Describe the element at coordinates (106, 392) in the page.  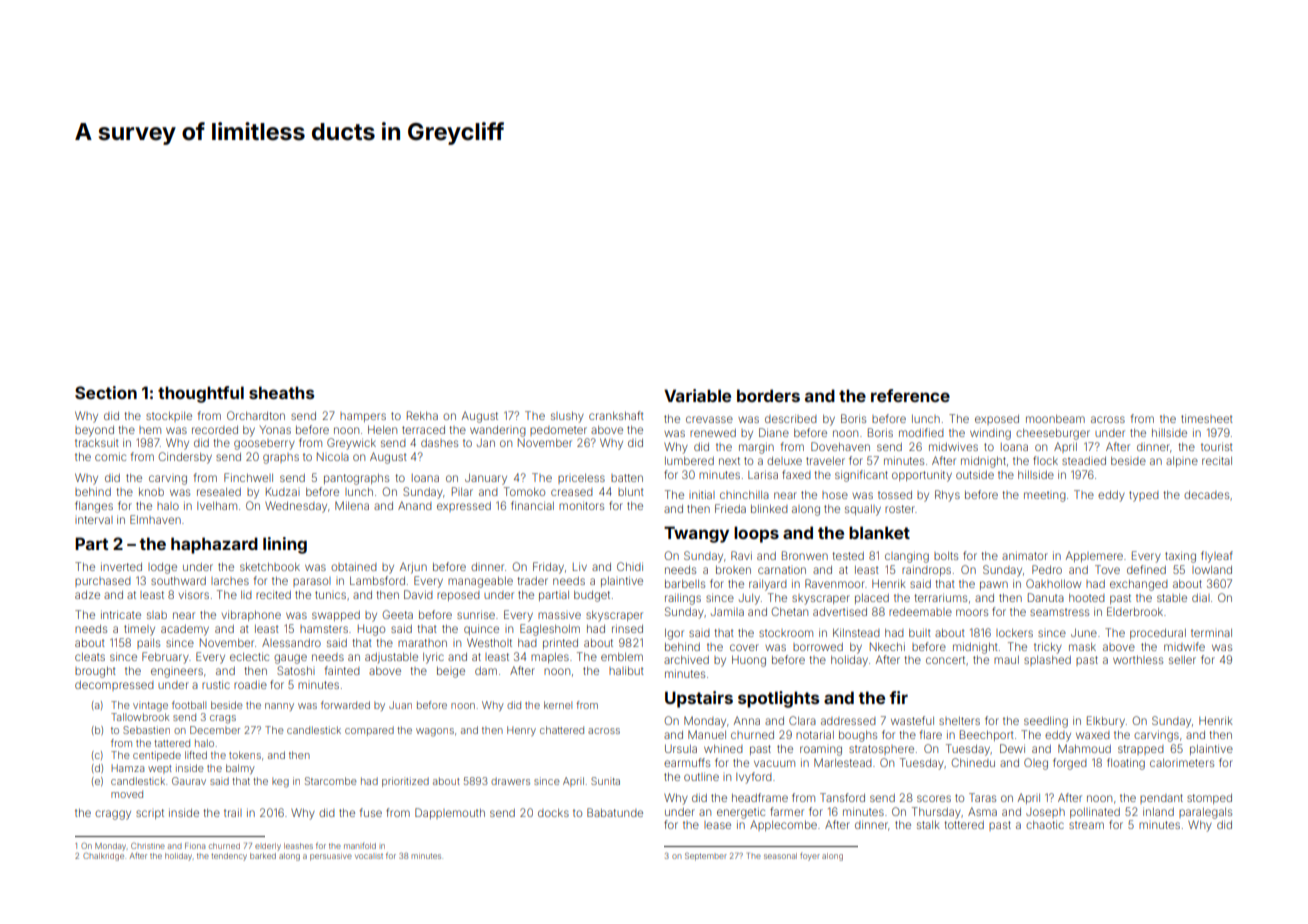
I see `Section` at that location.
